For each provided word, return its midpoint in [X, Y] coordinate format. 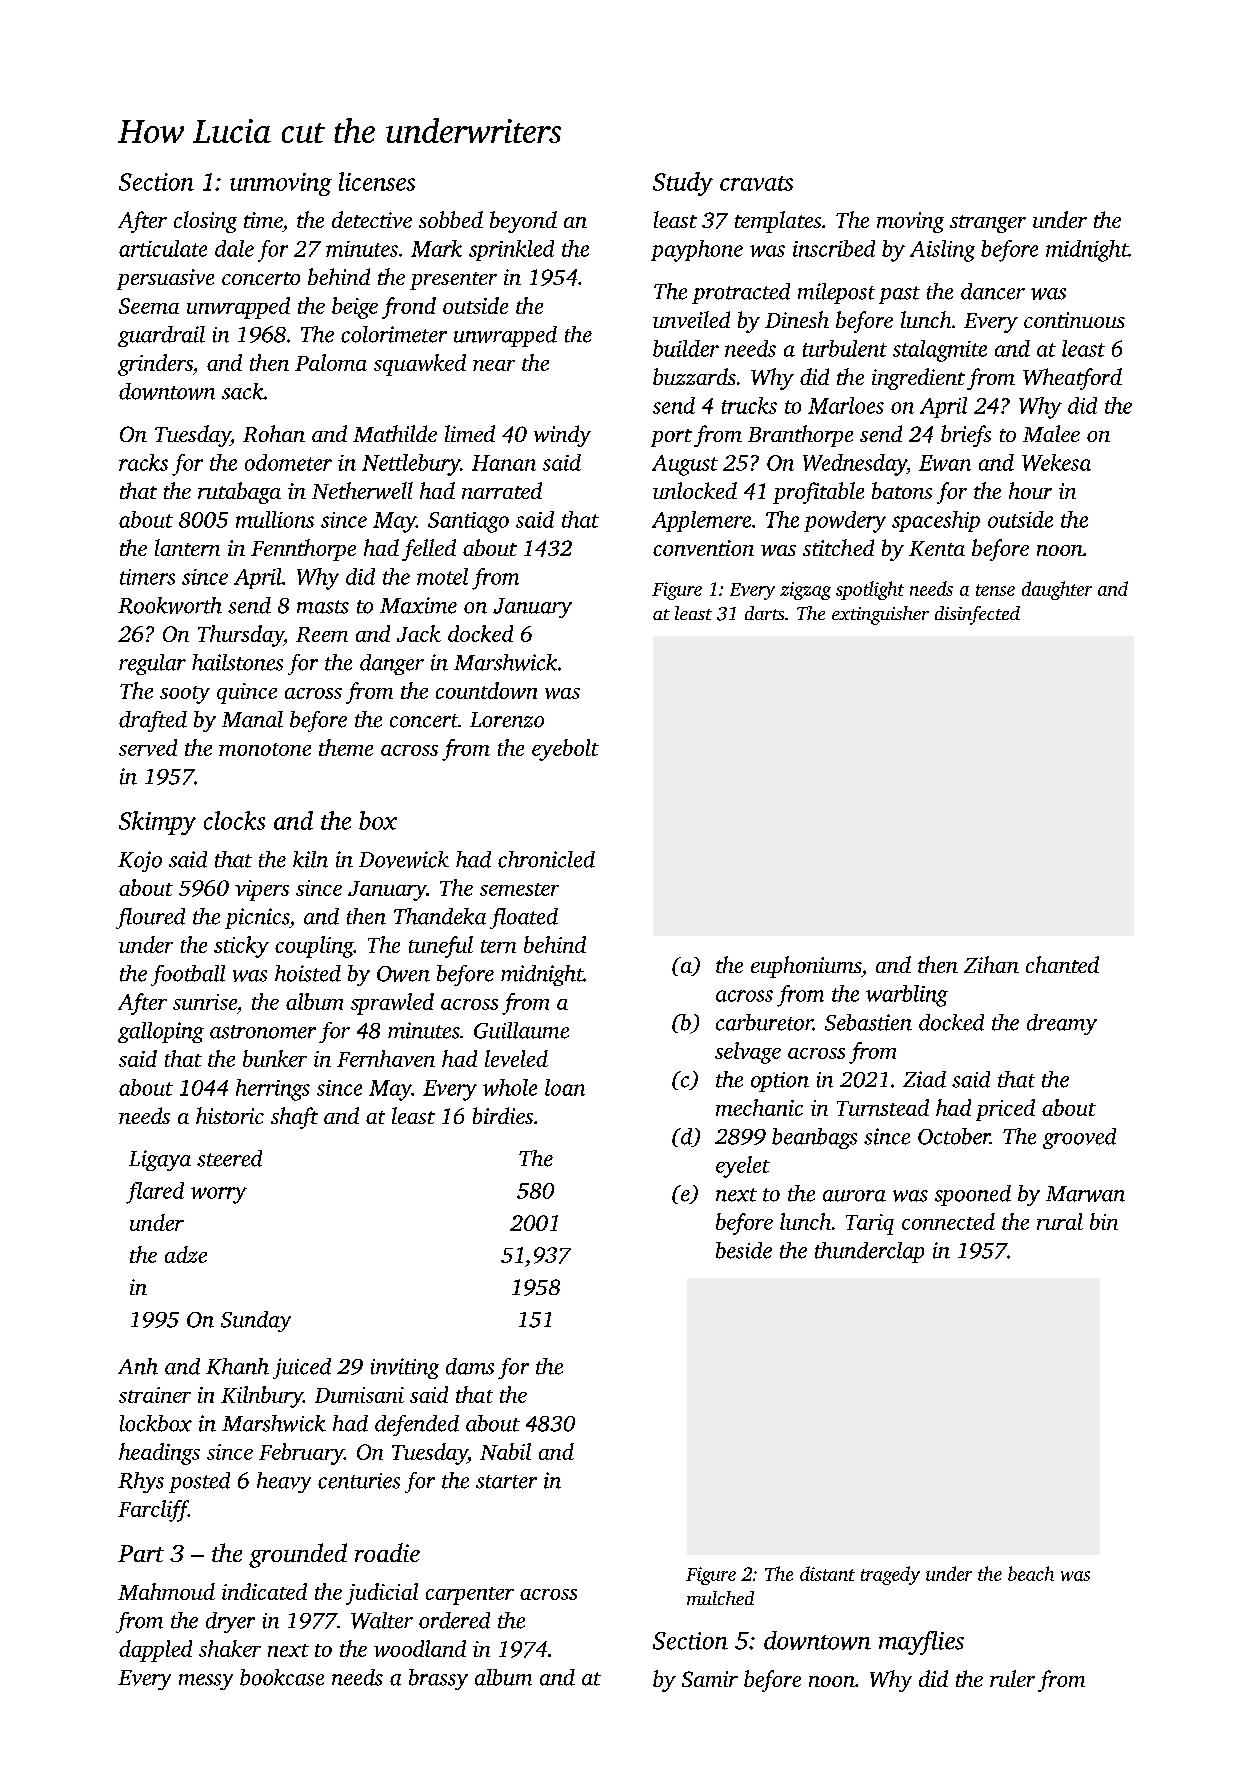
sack [243, 391]
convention [703, 548]
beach [1031, 1573]
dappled [155, 1651]
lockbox [156, 1423]
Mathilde [395, 433]
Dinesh [797, 319]
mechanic [759, 1107]
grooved [1079, 1138]
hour [1030, 490]
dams [470, 1366]
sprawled [392, 1004]
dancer [993, 291]
